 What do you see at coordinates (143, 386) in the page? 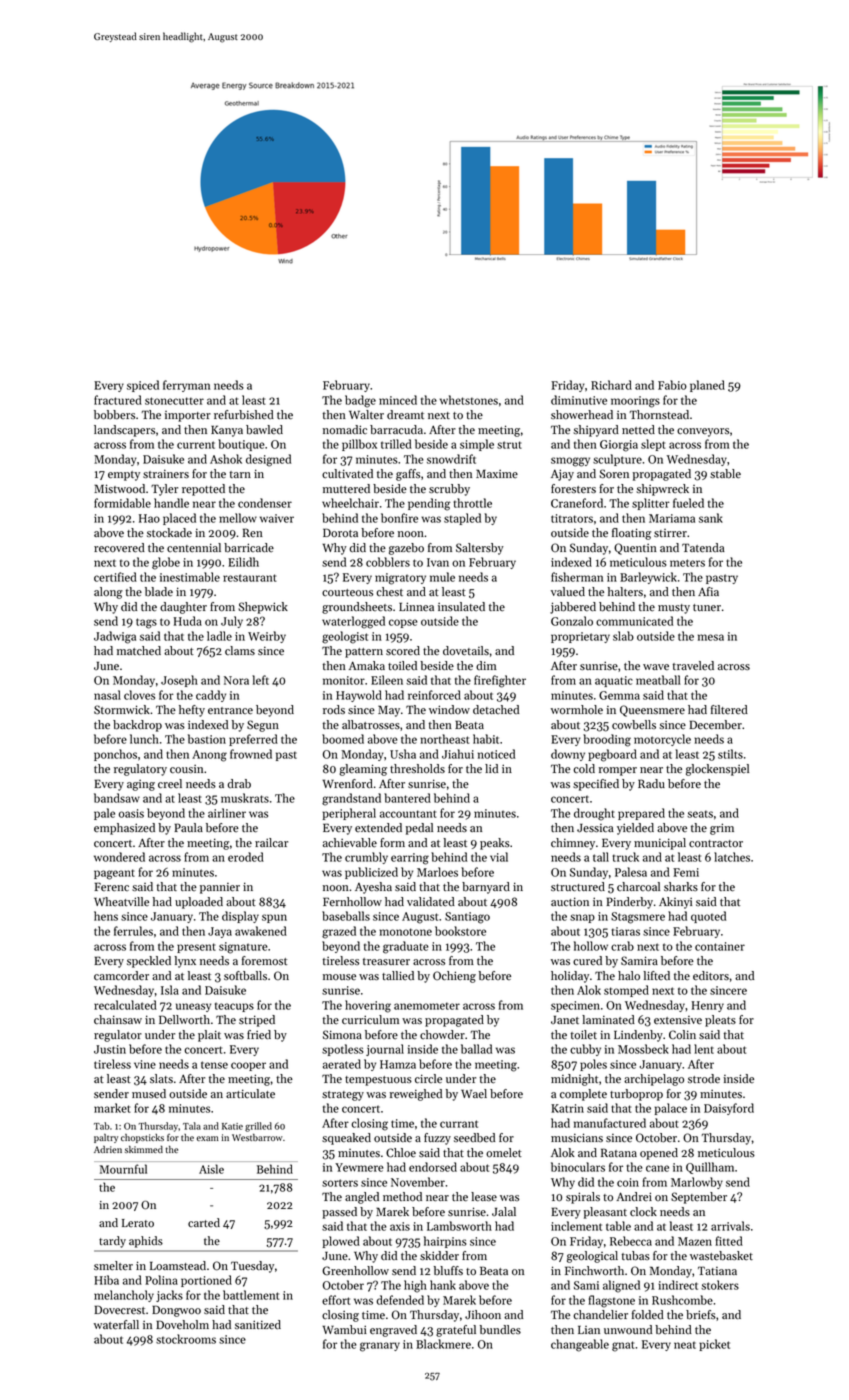
I see `spiced` at bounding box center [143, 386].
